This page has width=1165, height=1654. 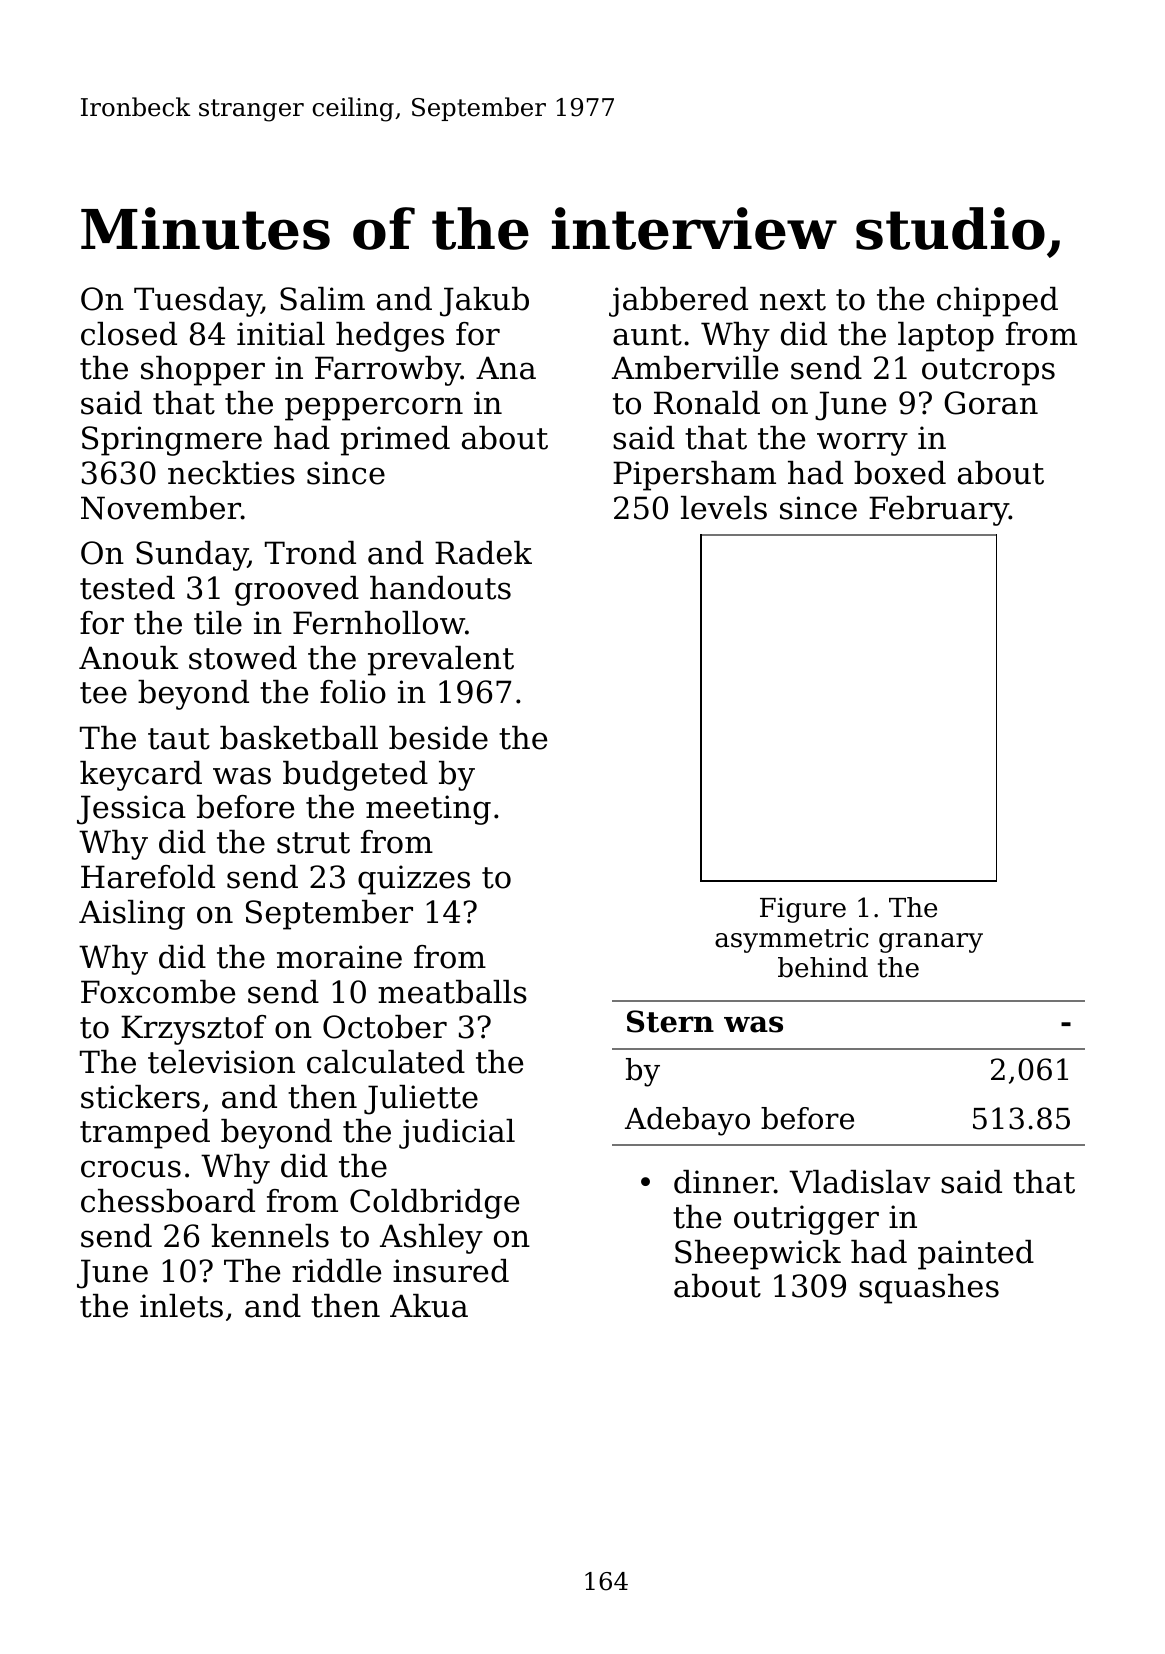 What do you see at coordinates (793, 300) in the page?
I see `next` at bounding box center [793, 300].
